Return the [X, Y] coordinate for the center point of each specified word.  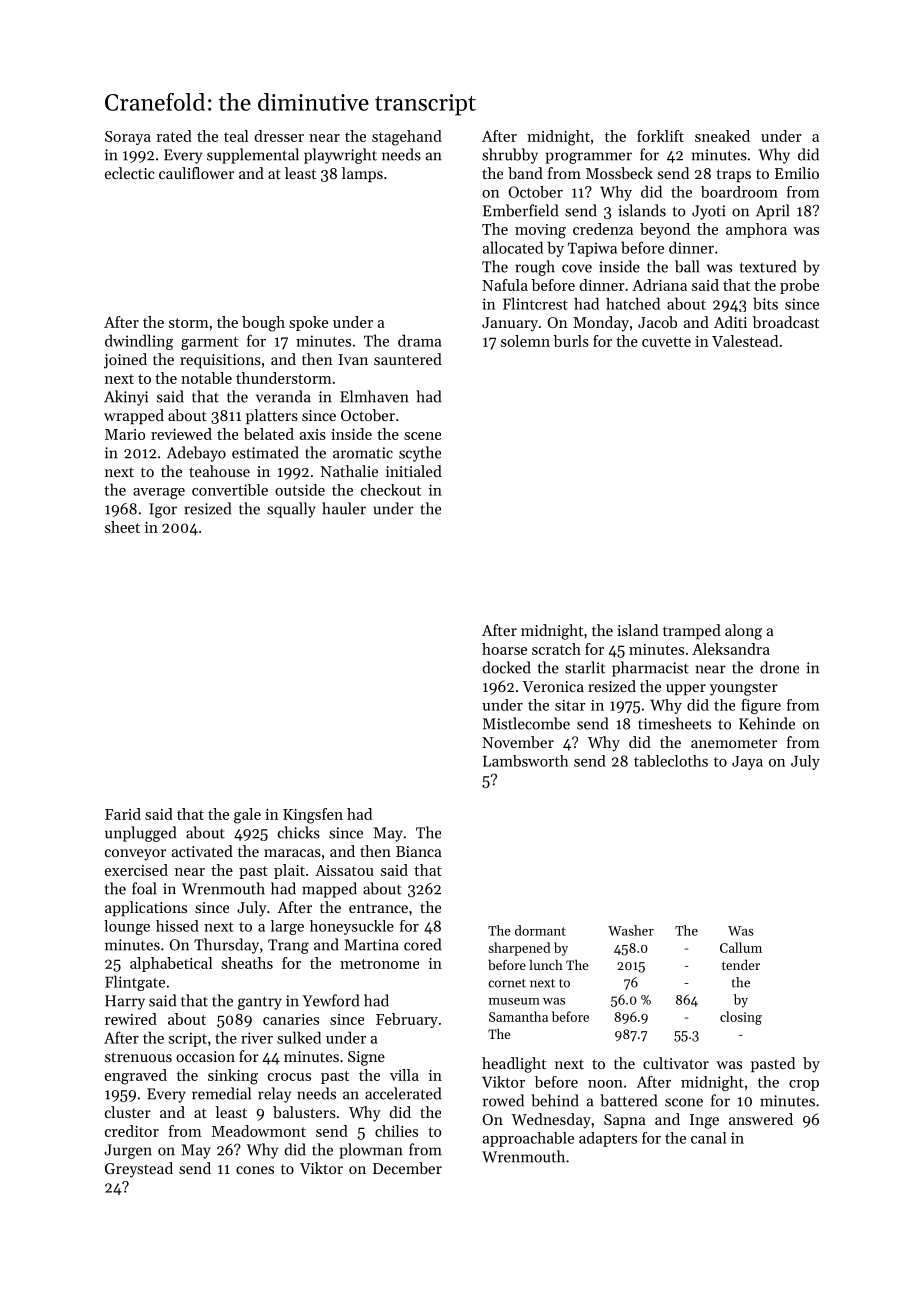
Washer [631, 930]
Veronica [553, 686]
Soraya [128, 138]
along [743, 632]
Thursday [226, 946]
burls [571, 341]
